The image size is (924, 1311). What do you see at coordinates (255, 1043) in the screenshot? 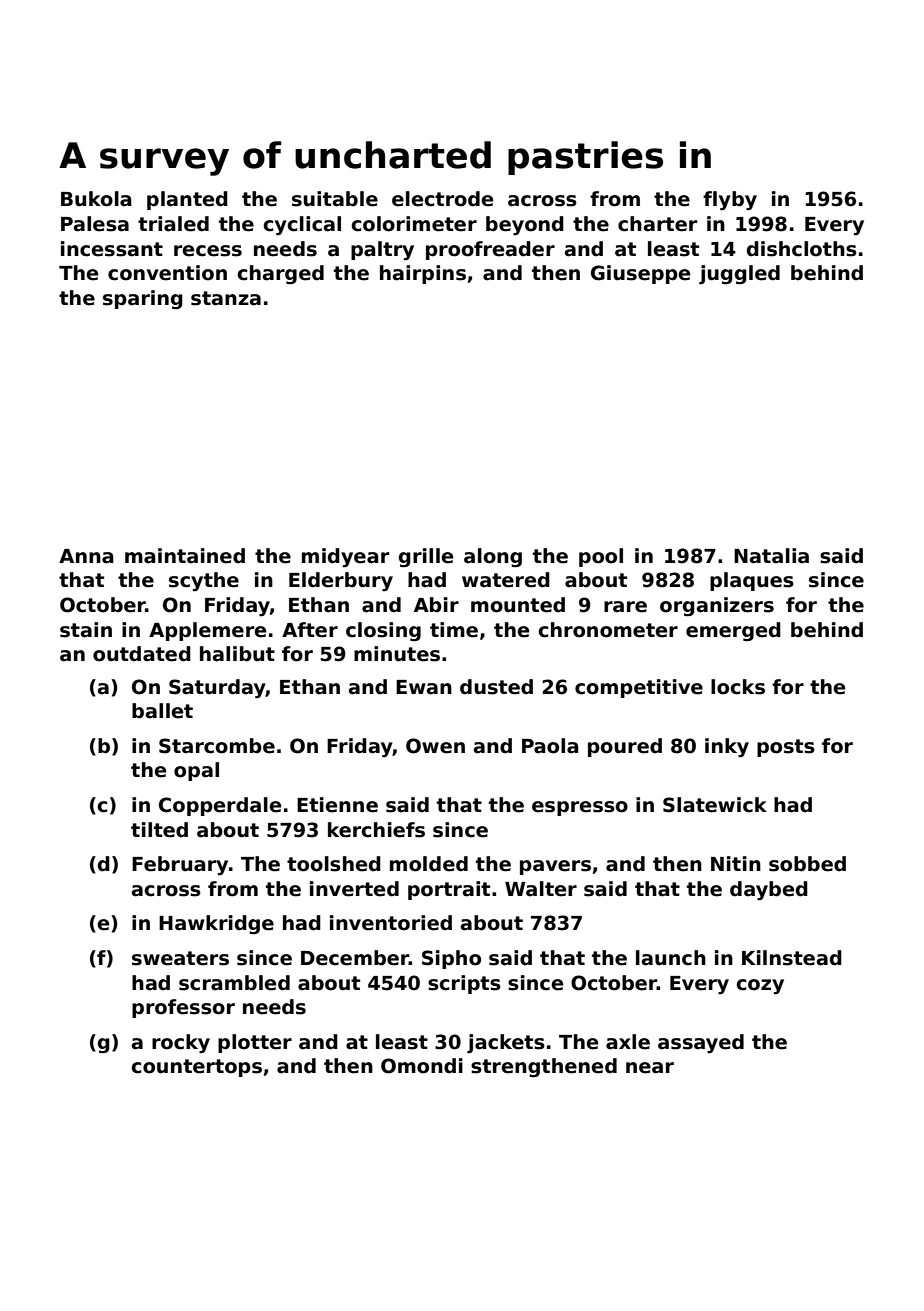
I see `plotter` at bounding box center [255, 1043].
